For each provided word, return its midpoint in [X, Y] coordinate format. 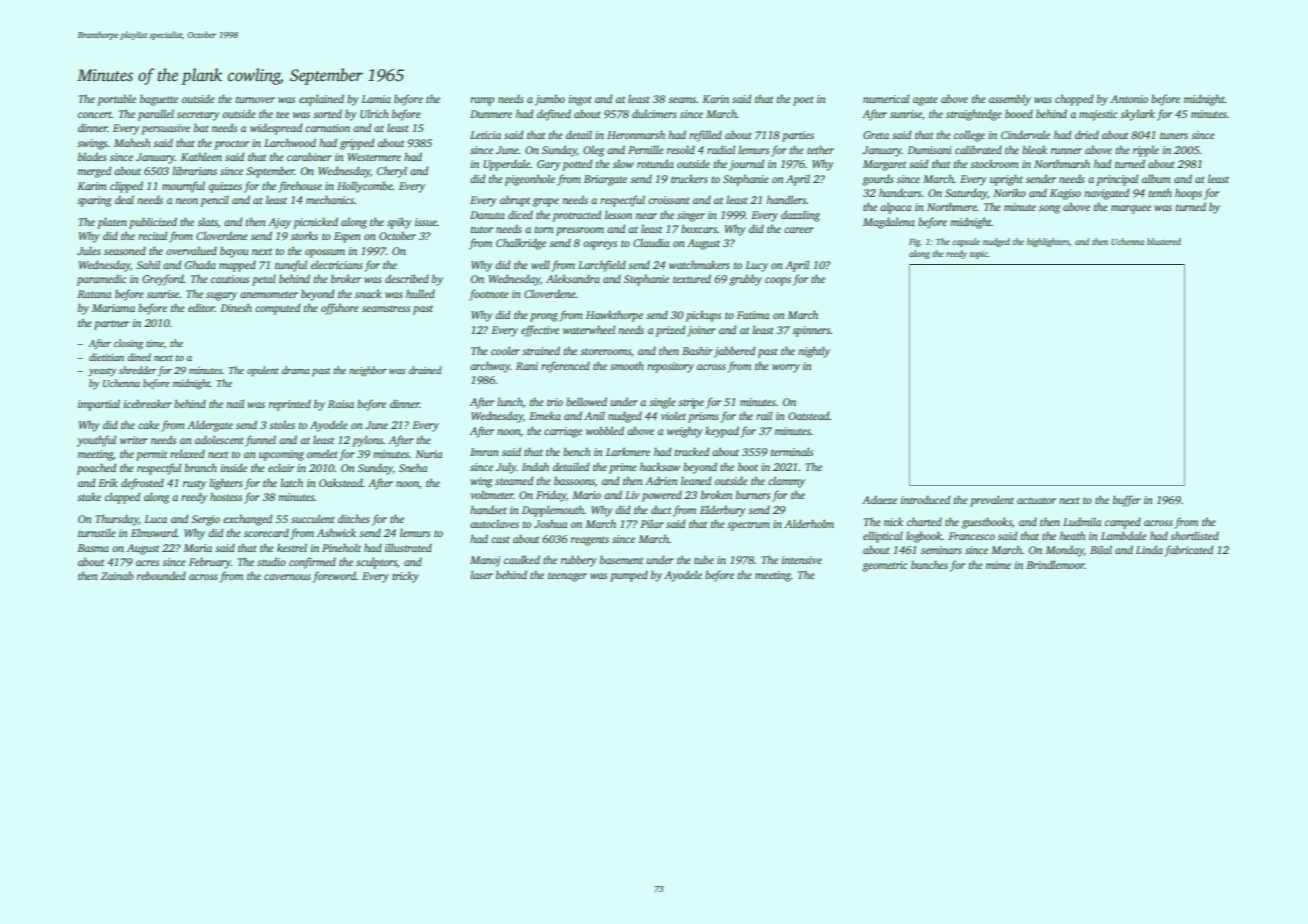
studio [271, 561]
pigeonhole [530, 180]
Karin [715, 99]
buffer [1127, 501]
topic [979, 255]
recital [152, 235]
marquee [1131, 209]
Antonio [1129, 99]
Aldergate [210, 426]
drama [296, 370]
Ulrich [374, 113]
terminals [792, 451]
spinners [811, 331]
